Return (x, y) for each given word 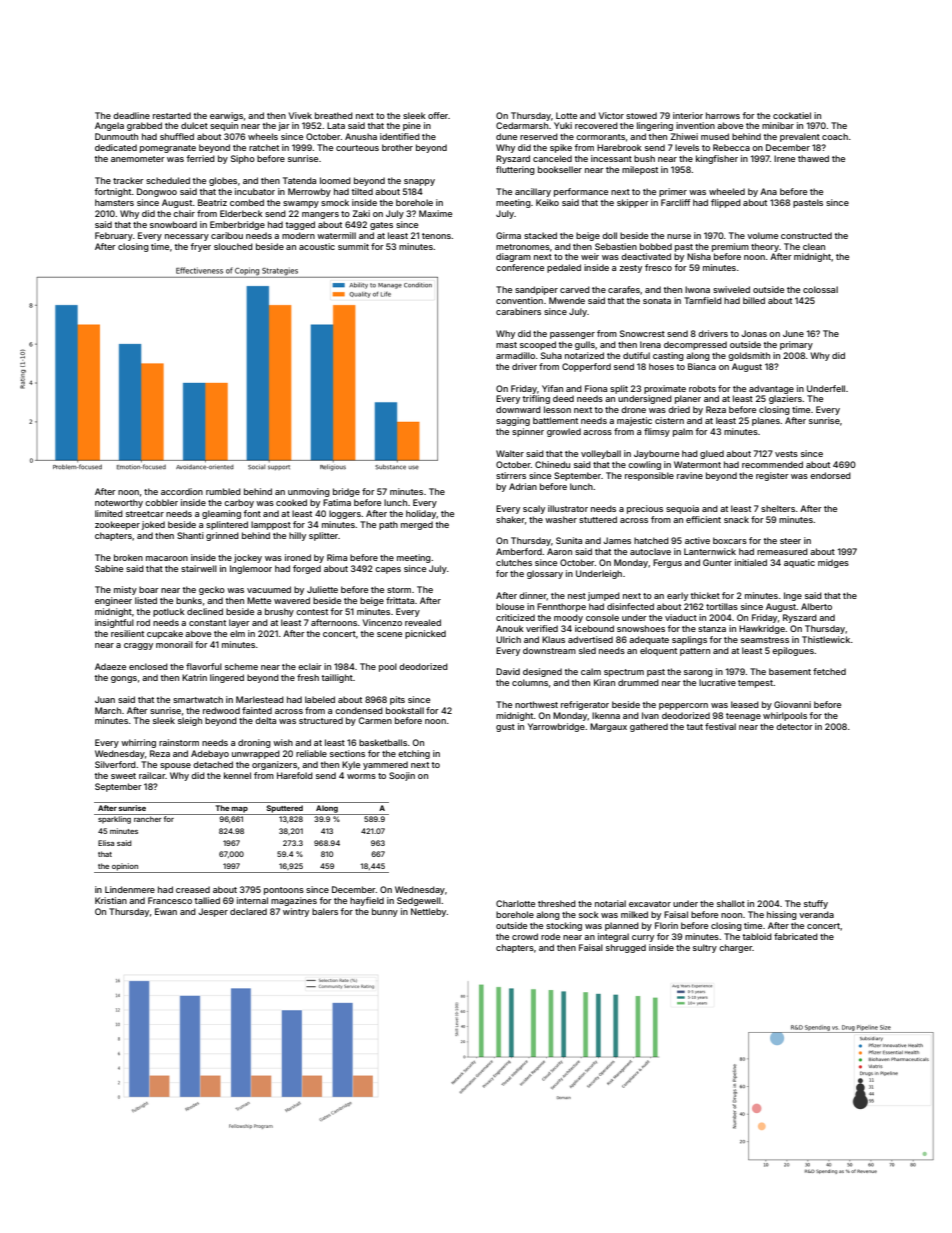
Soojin (402, 776)
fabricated (796, 936)
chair (184, 213)
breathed (334, 115)
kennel (237, 775)
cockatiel (792, 115)
